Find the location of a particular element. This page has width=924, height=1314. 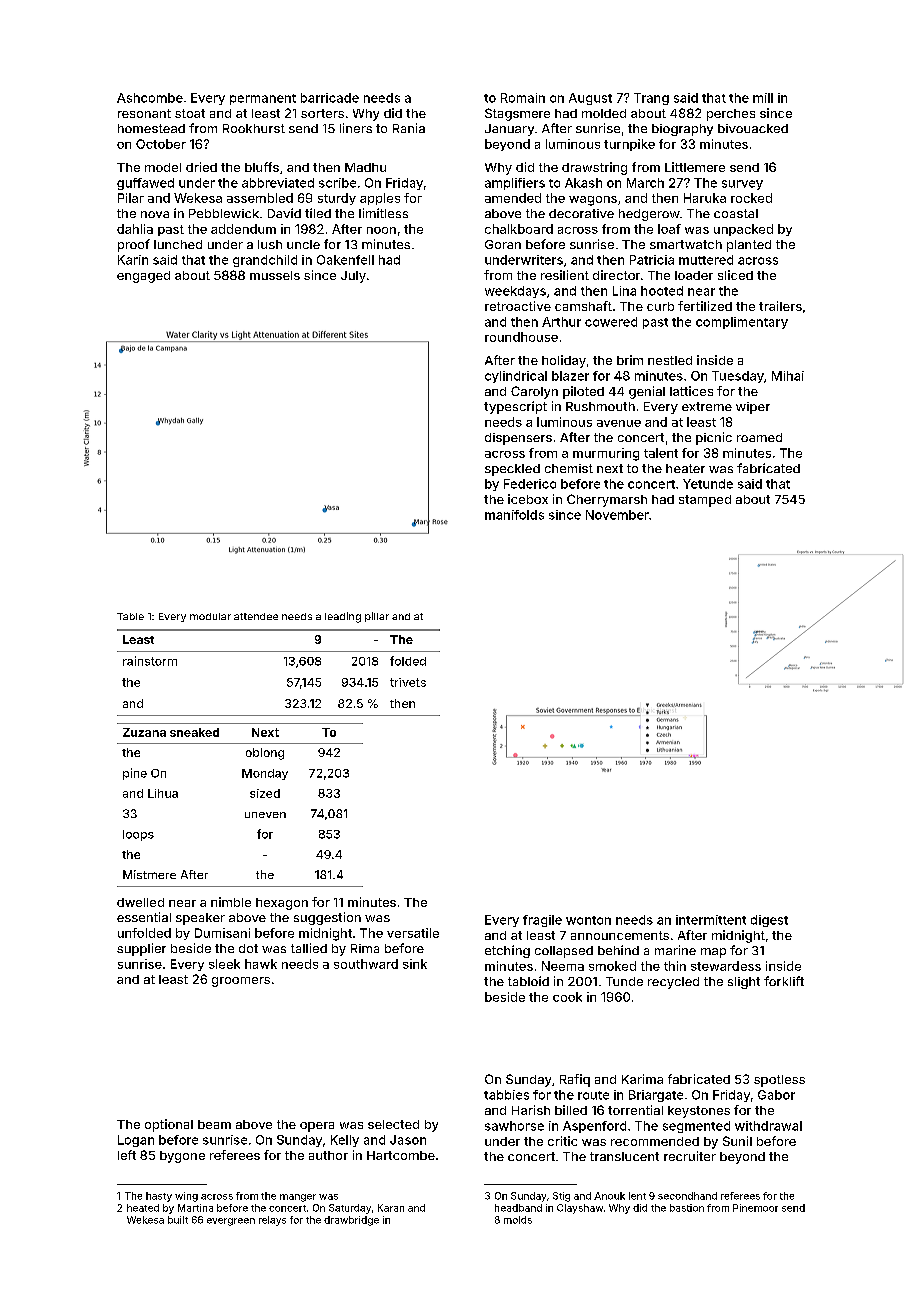

headband is located at coordinates (518, 1208).
